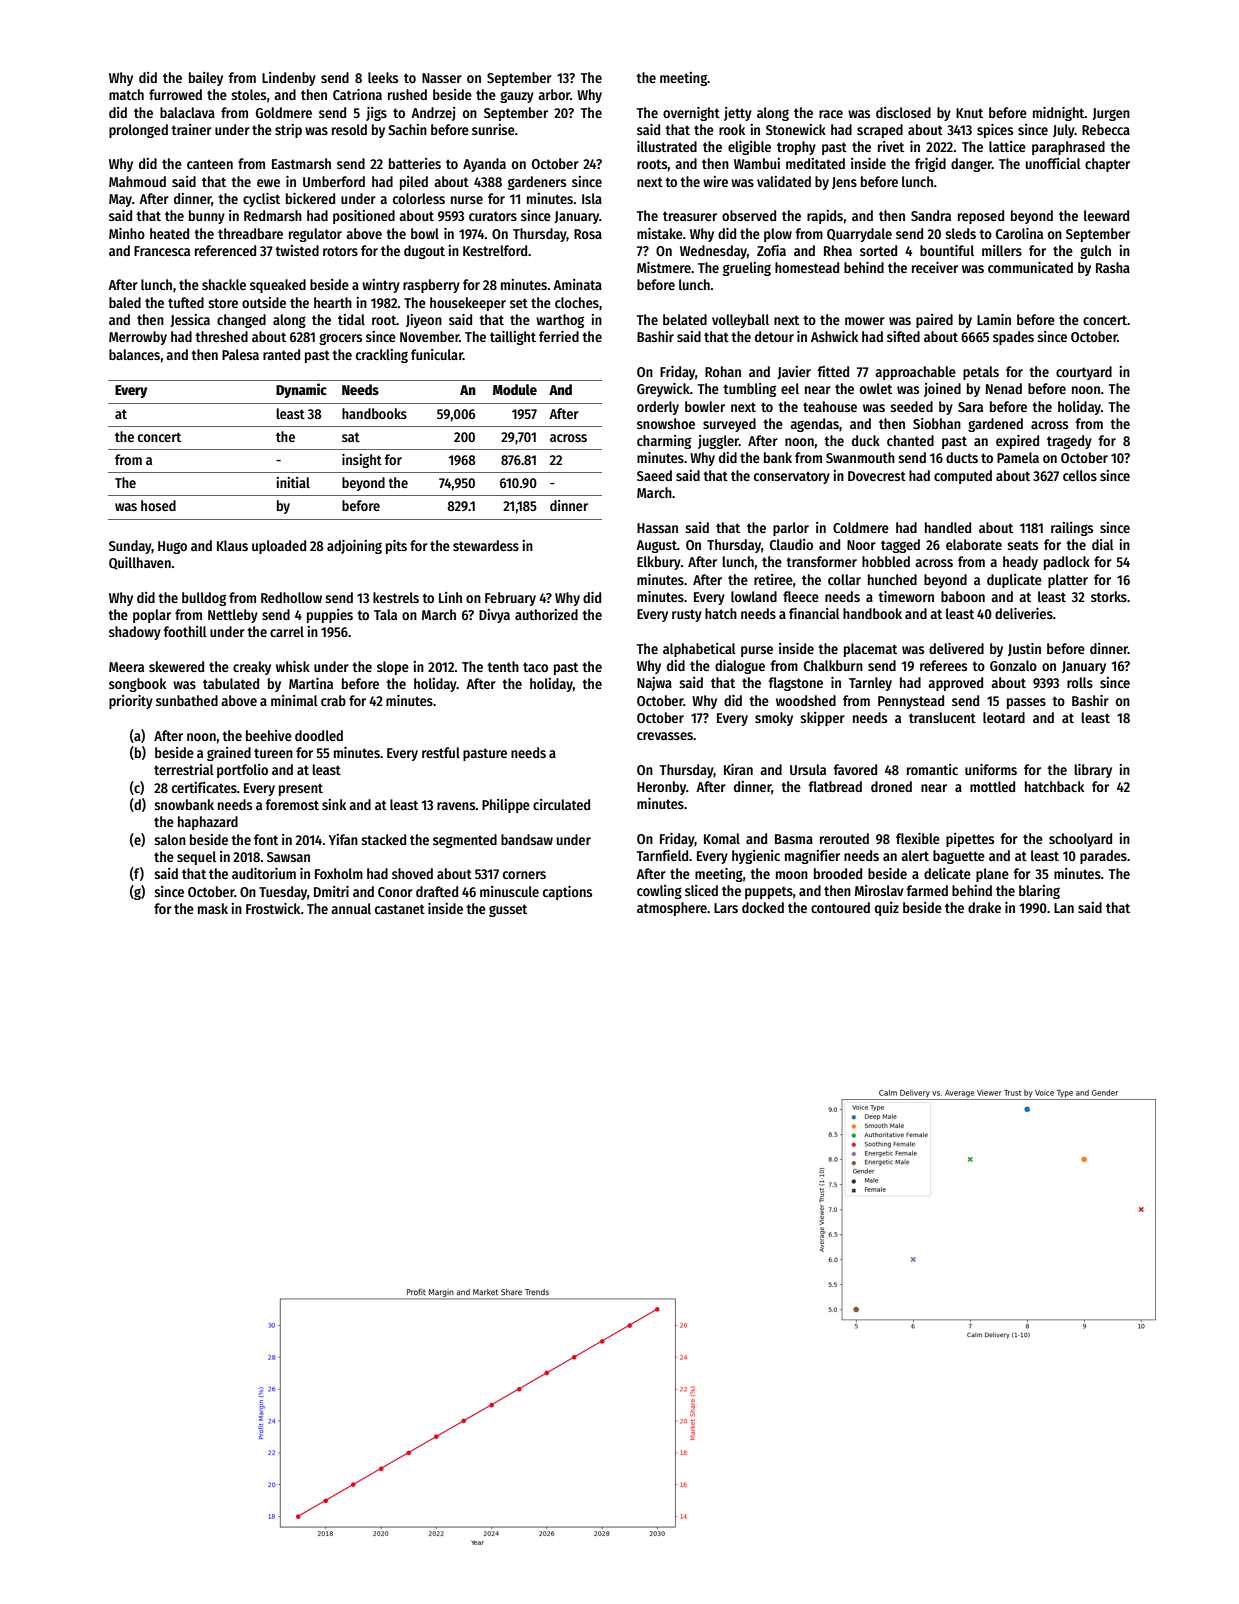 The height and width of the document is (1604, 1239). I want to click on Nasser, so click(442, 78).
